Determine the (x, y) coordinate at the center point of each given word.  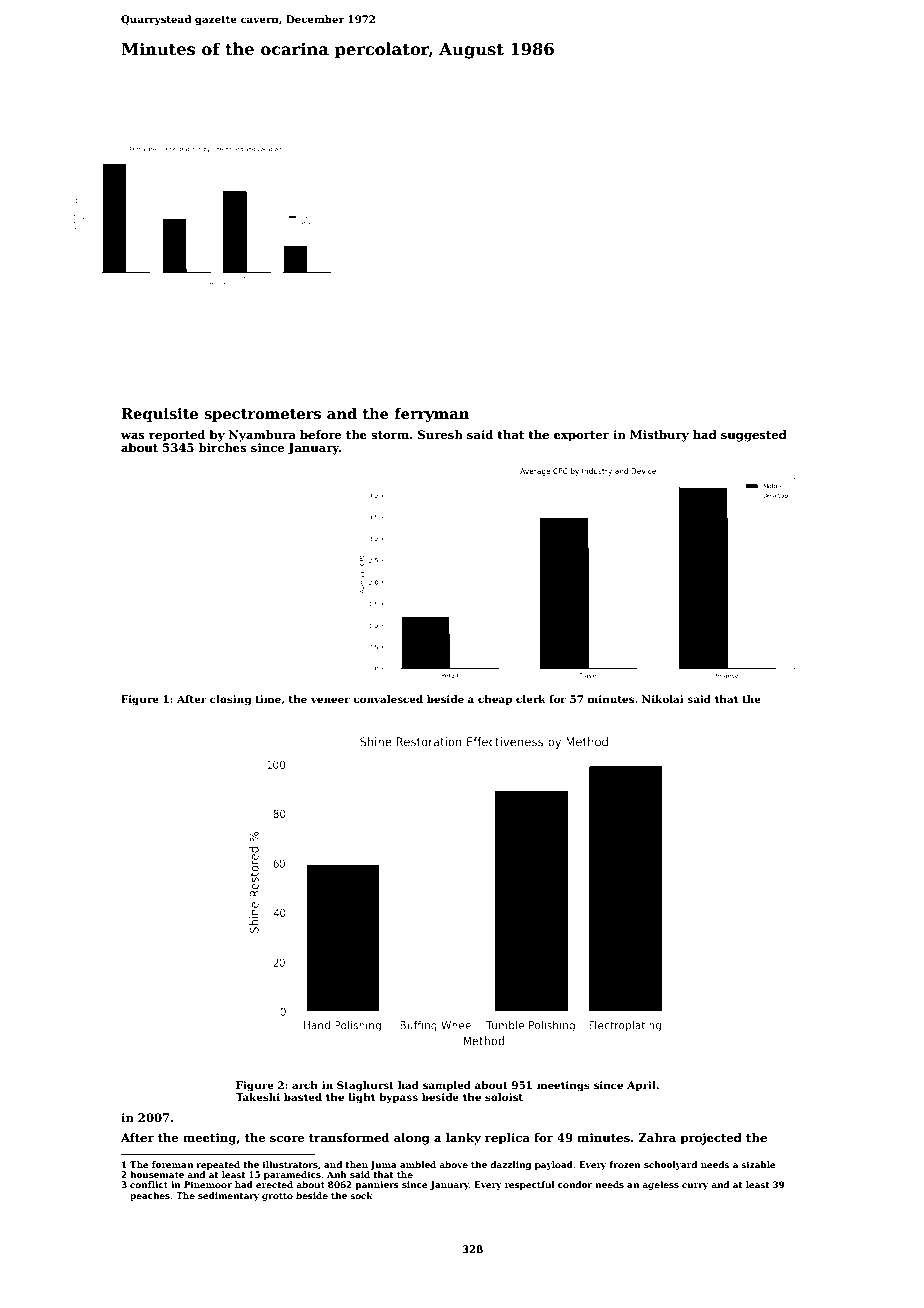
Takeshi (257, 1097)
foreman (172, 1164)
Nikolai (663, 699)
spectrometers (262, 415)
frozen (625, 1164)
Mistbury (659, 436)
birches (223, 447)
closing (230, 700)
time (268, 699)
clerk (531, 699)
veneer (330, 700)
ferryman (432, 415)
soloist (504, 1097)
